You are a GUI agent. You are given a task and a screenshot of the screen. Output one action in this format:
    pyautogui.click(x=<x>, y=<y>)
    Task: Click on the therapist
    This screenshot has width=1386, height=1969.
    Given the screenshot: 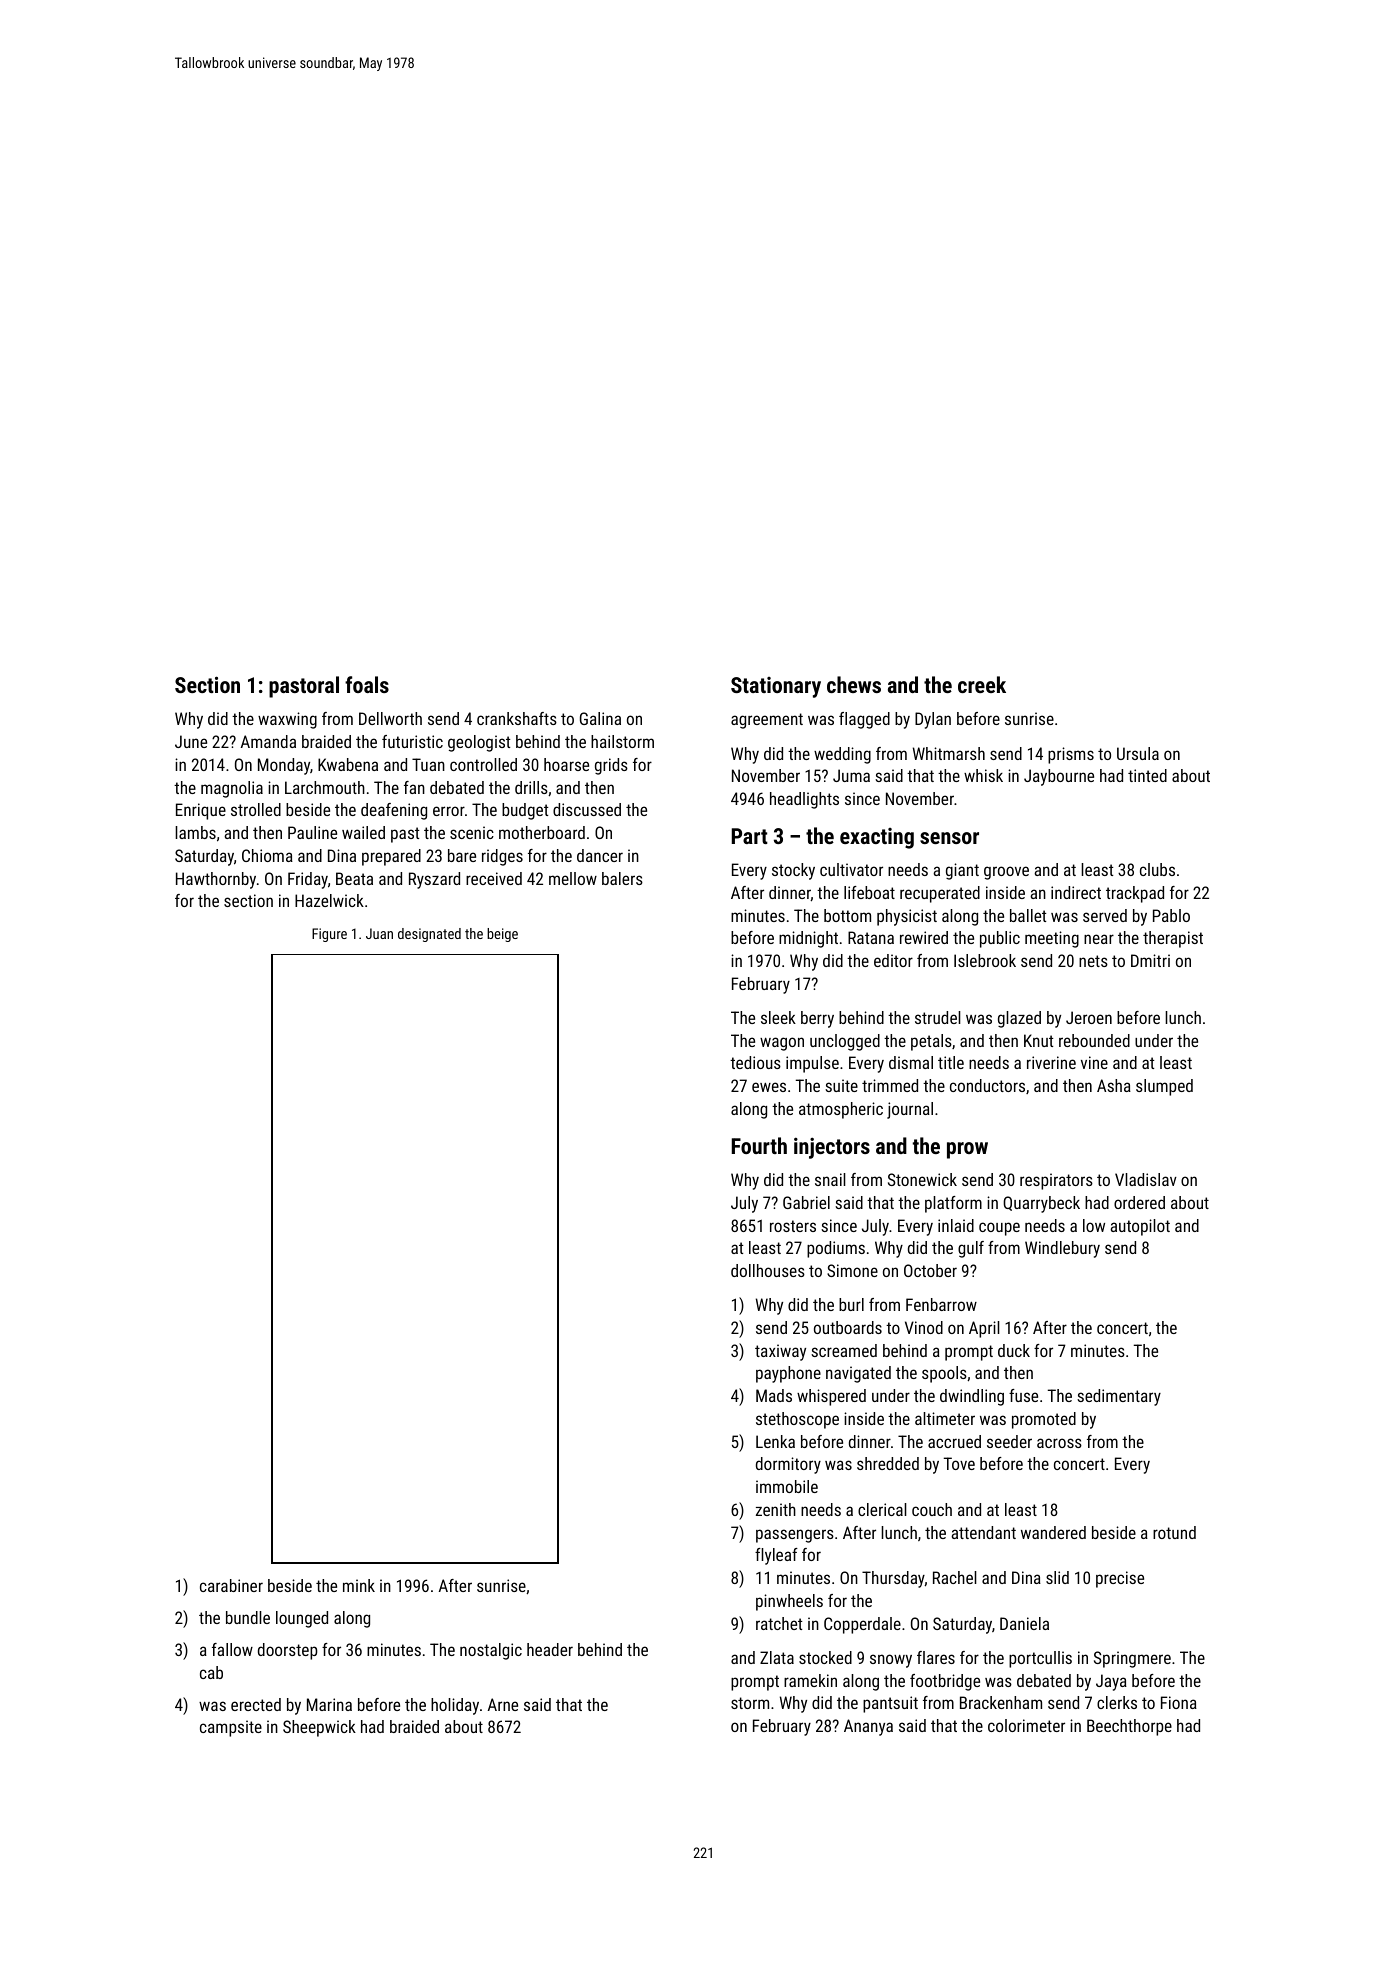 What is the action you would take?
    pyautogui.click(x=1173, y=939)
